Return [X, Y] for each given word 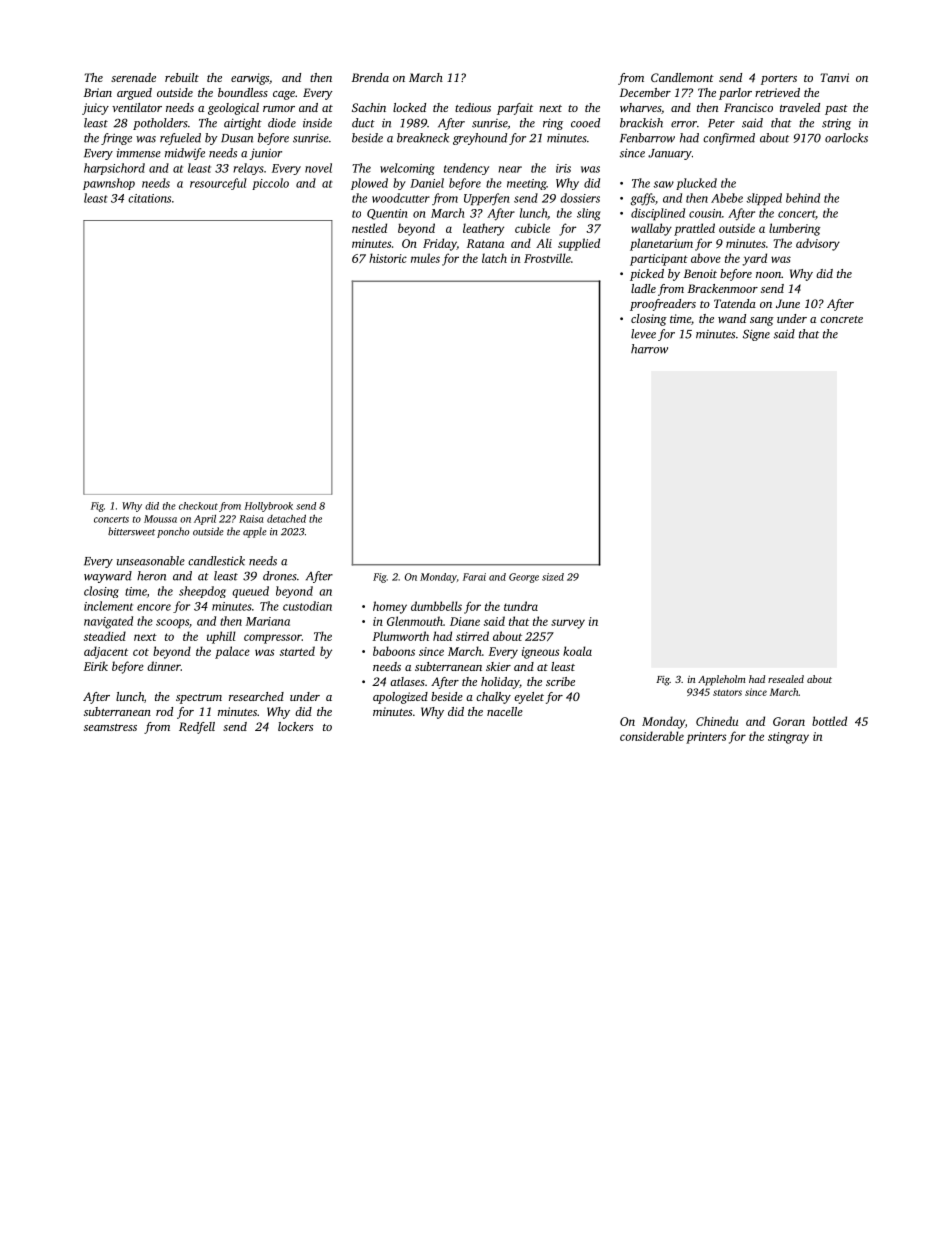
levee [643, 334]
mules [425, 258]
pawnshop [109, 184]
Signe [756, 335]
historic [388, 258]
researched [256, 696]
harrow [649, 349]
